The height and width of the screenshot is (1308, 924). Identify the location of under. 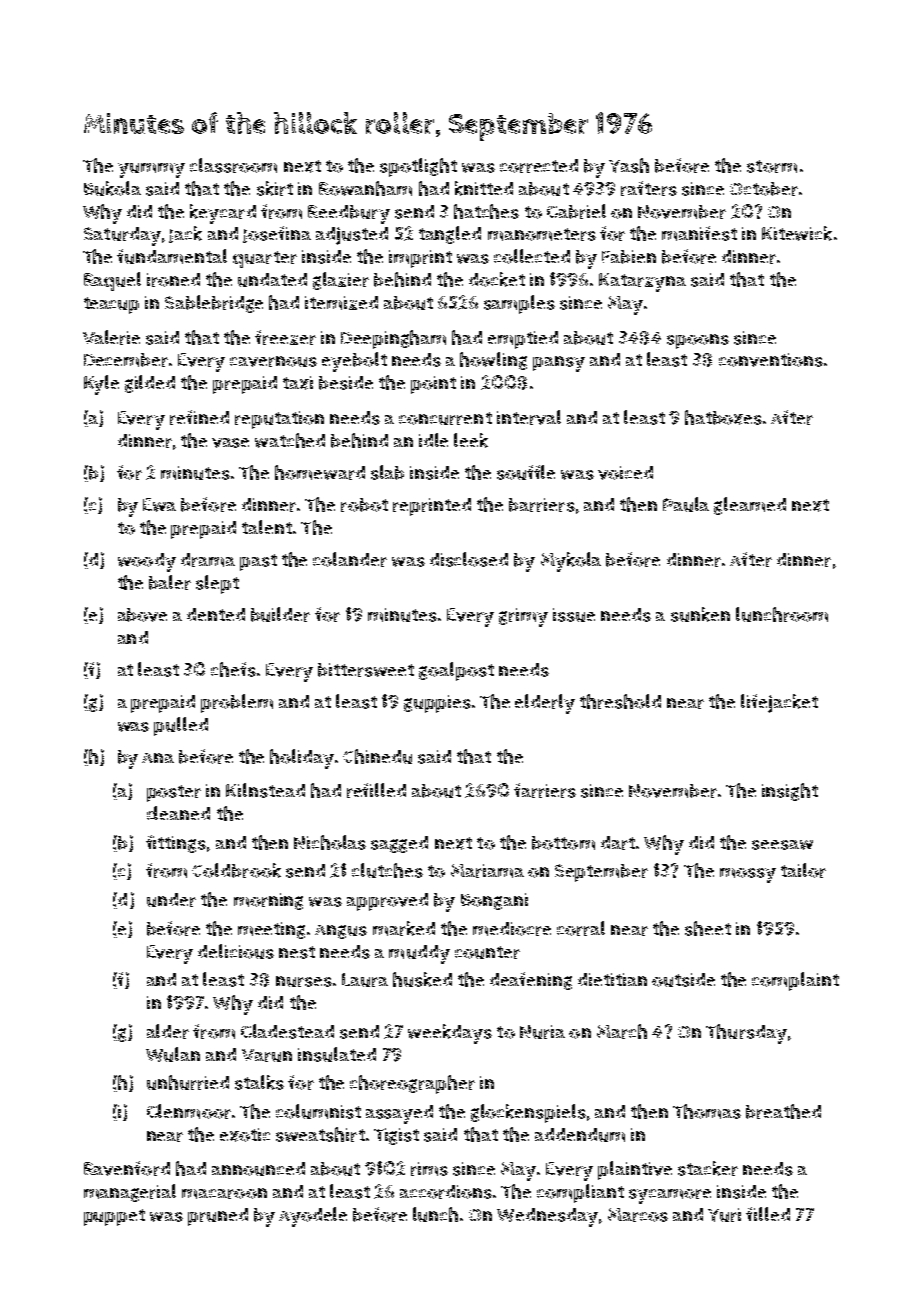
(171, 900).
